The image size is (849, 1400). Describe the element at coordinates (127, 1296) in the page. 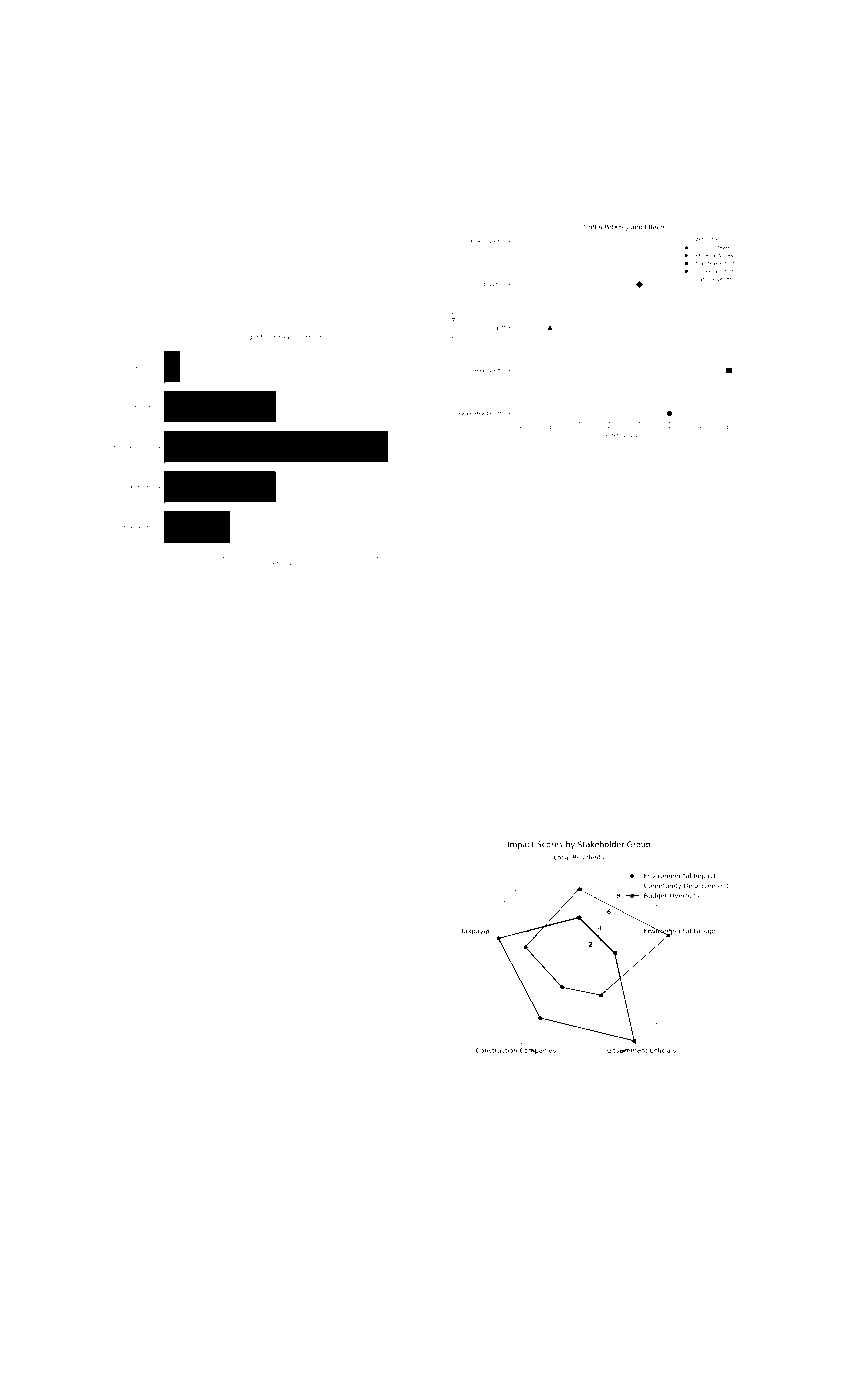

I see `paragraphs` at that location.
